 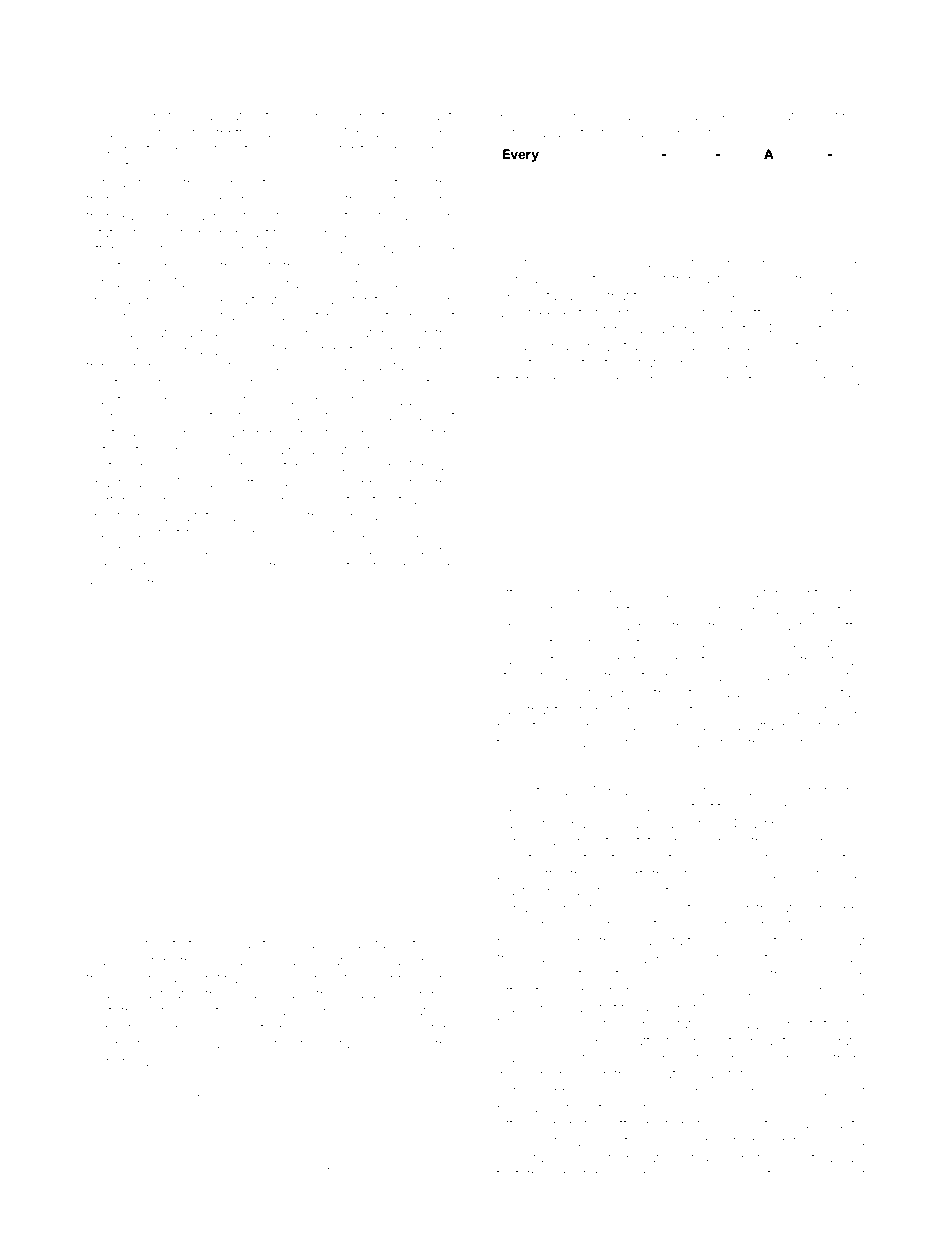 I want to click on asymmetric, so click(x=251, y=568).
